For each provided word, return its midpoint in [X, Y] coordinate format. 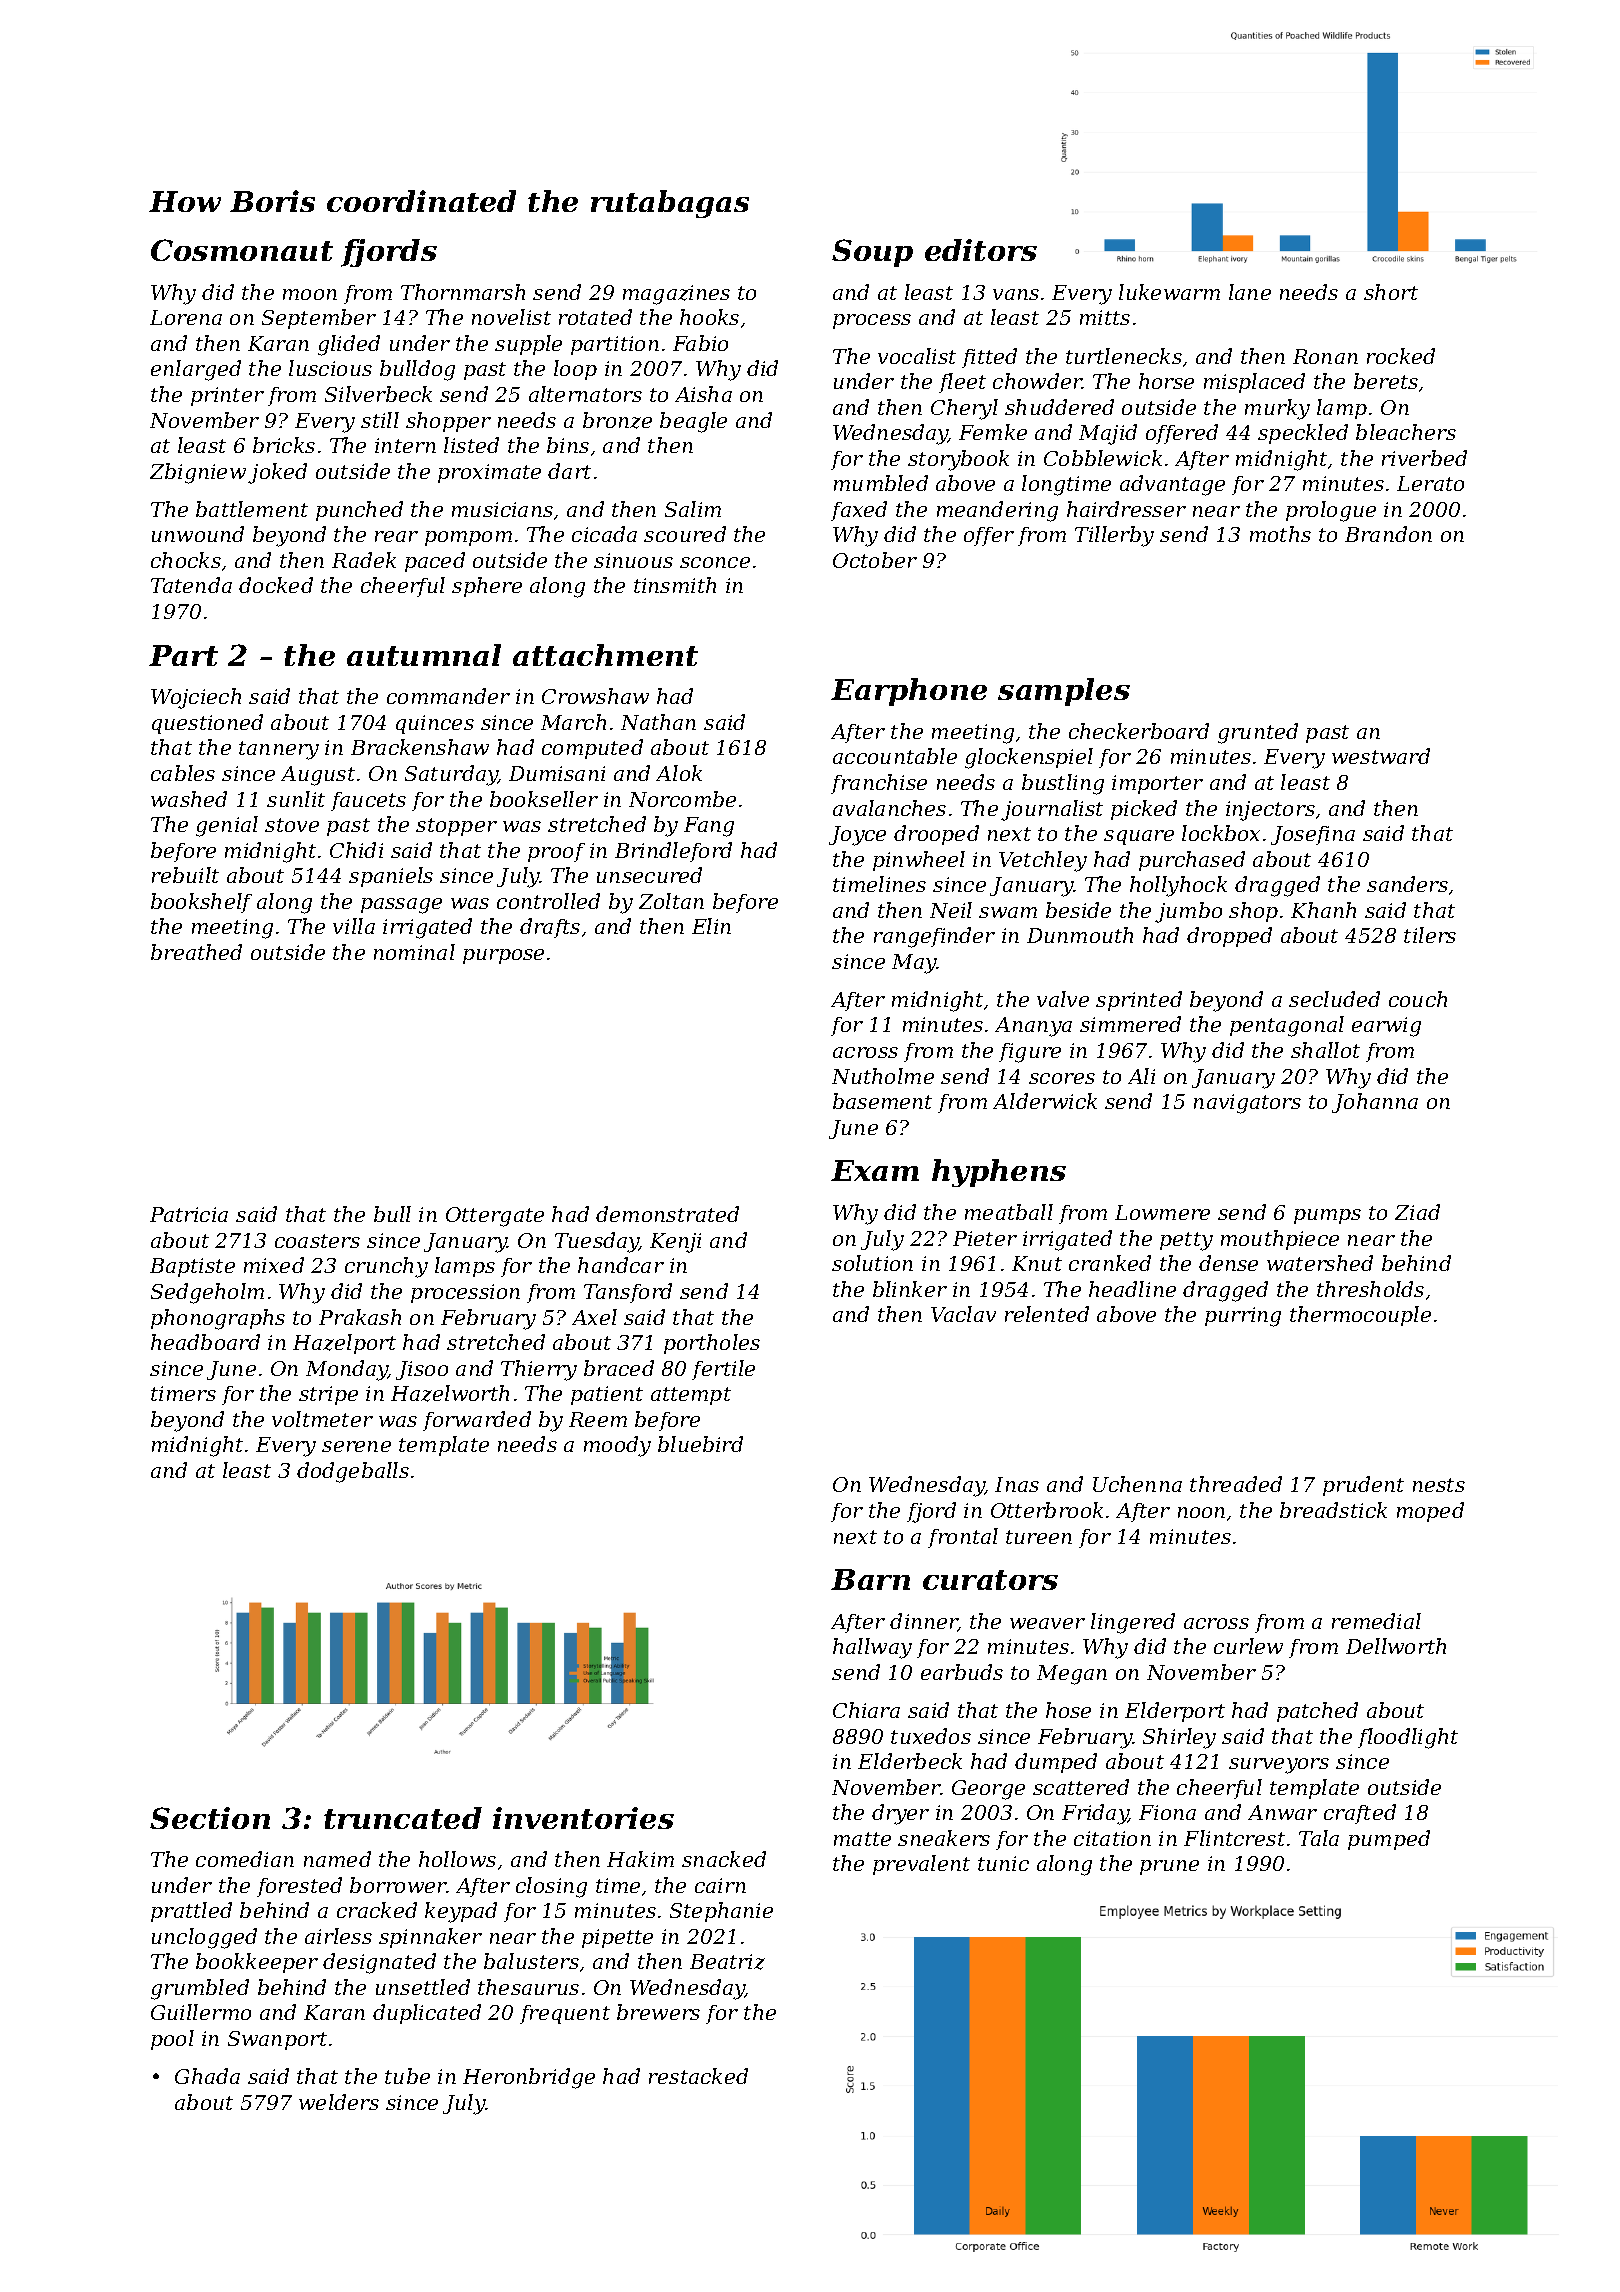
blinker [910, 1289]
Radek [364, 560]
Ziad [1417, 1212]
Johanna [1375, 1103]
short [1391, 292]
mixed [274, 1265]
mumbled [881, 483]
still [380, 420]
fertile [723, 1370]
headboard [205, 1342]
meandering [997, 511]
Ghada [207, 2076]
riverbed [1424, 458]
